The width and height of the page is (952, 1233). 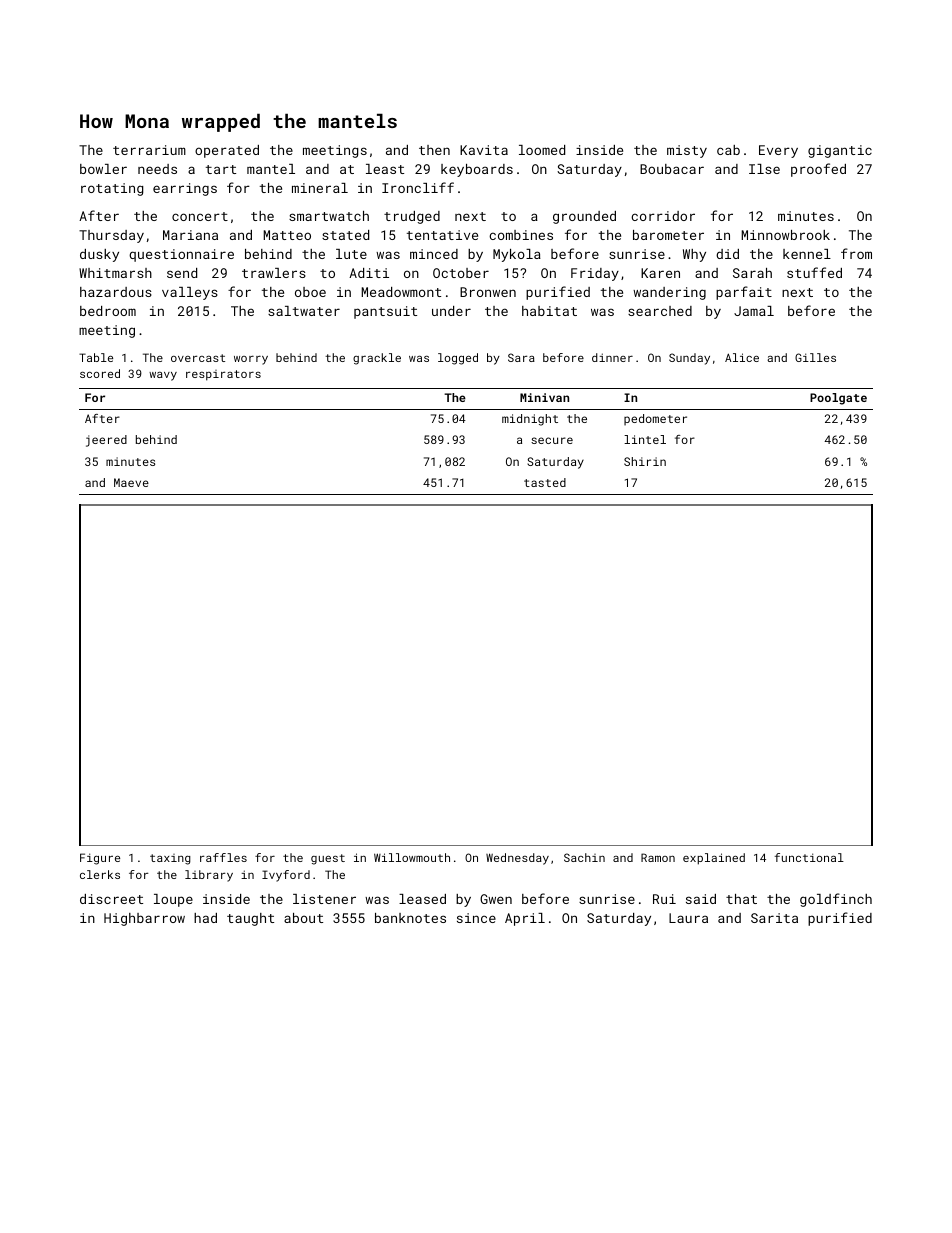 I want to click on leased, so click(x=422, y=899).
